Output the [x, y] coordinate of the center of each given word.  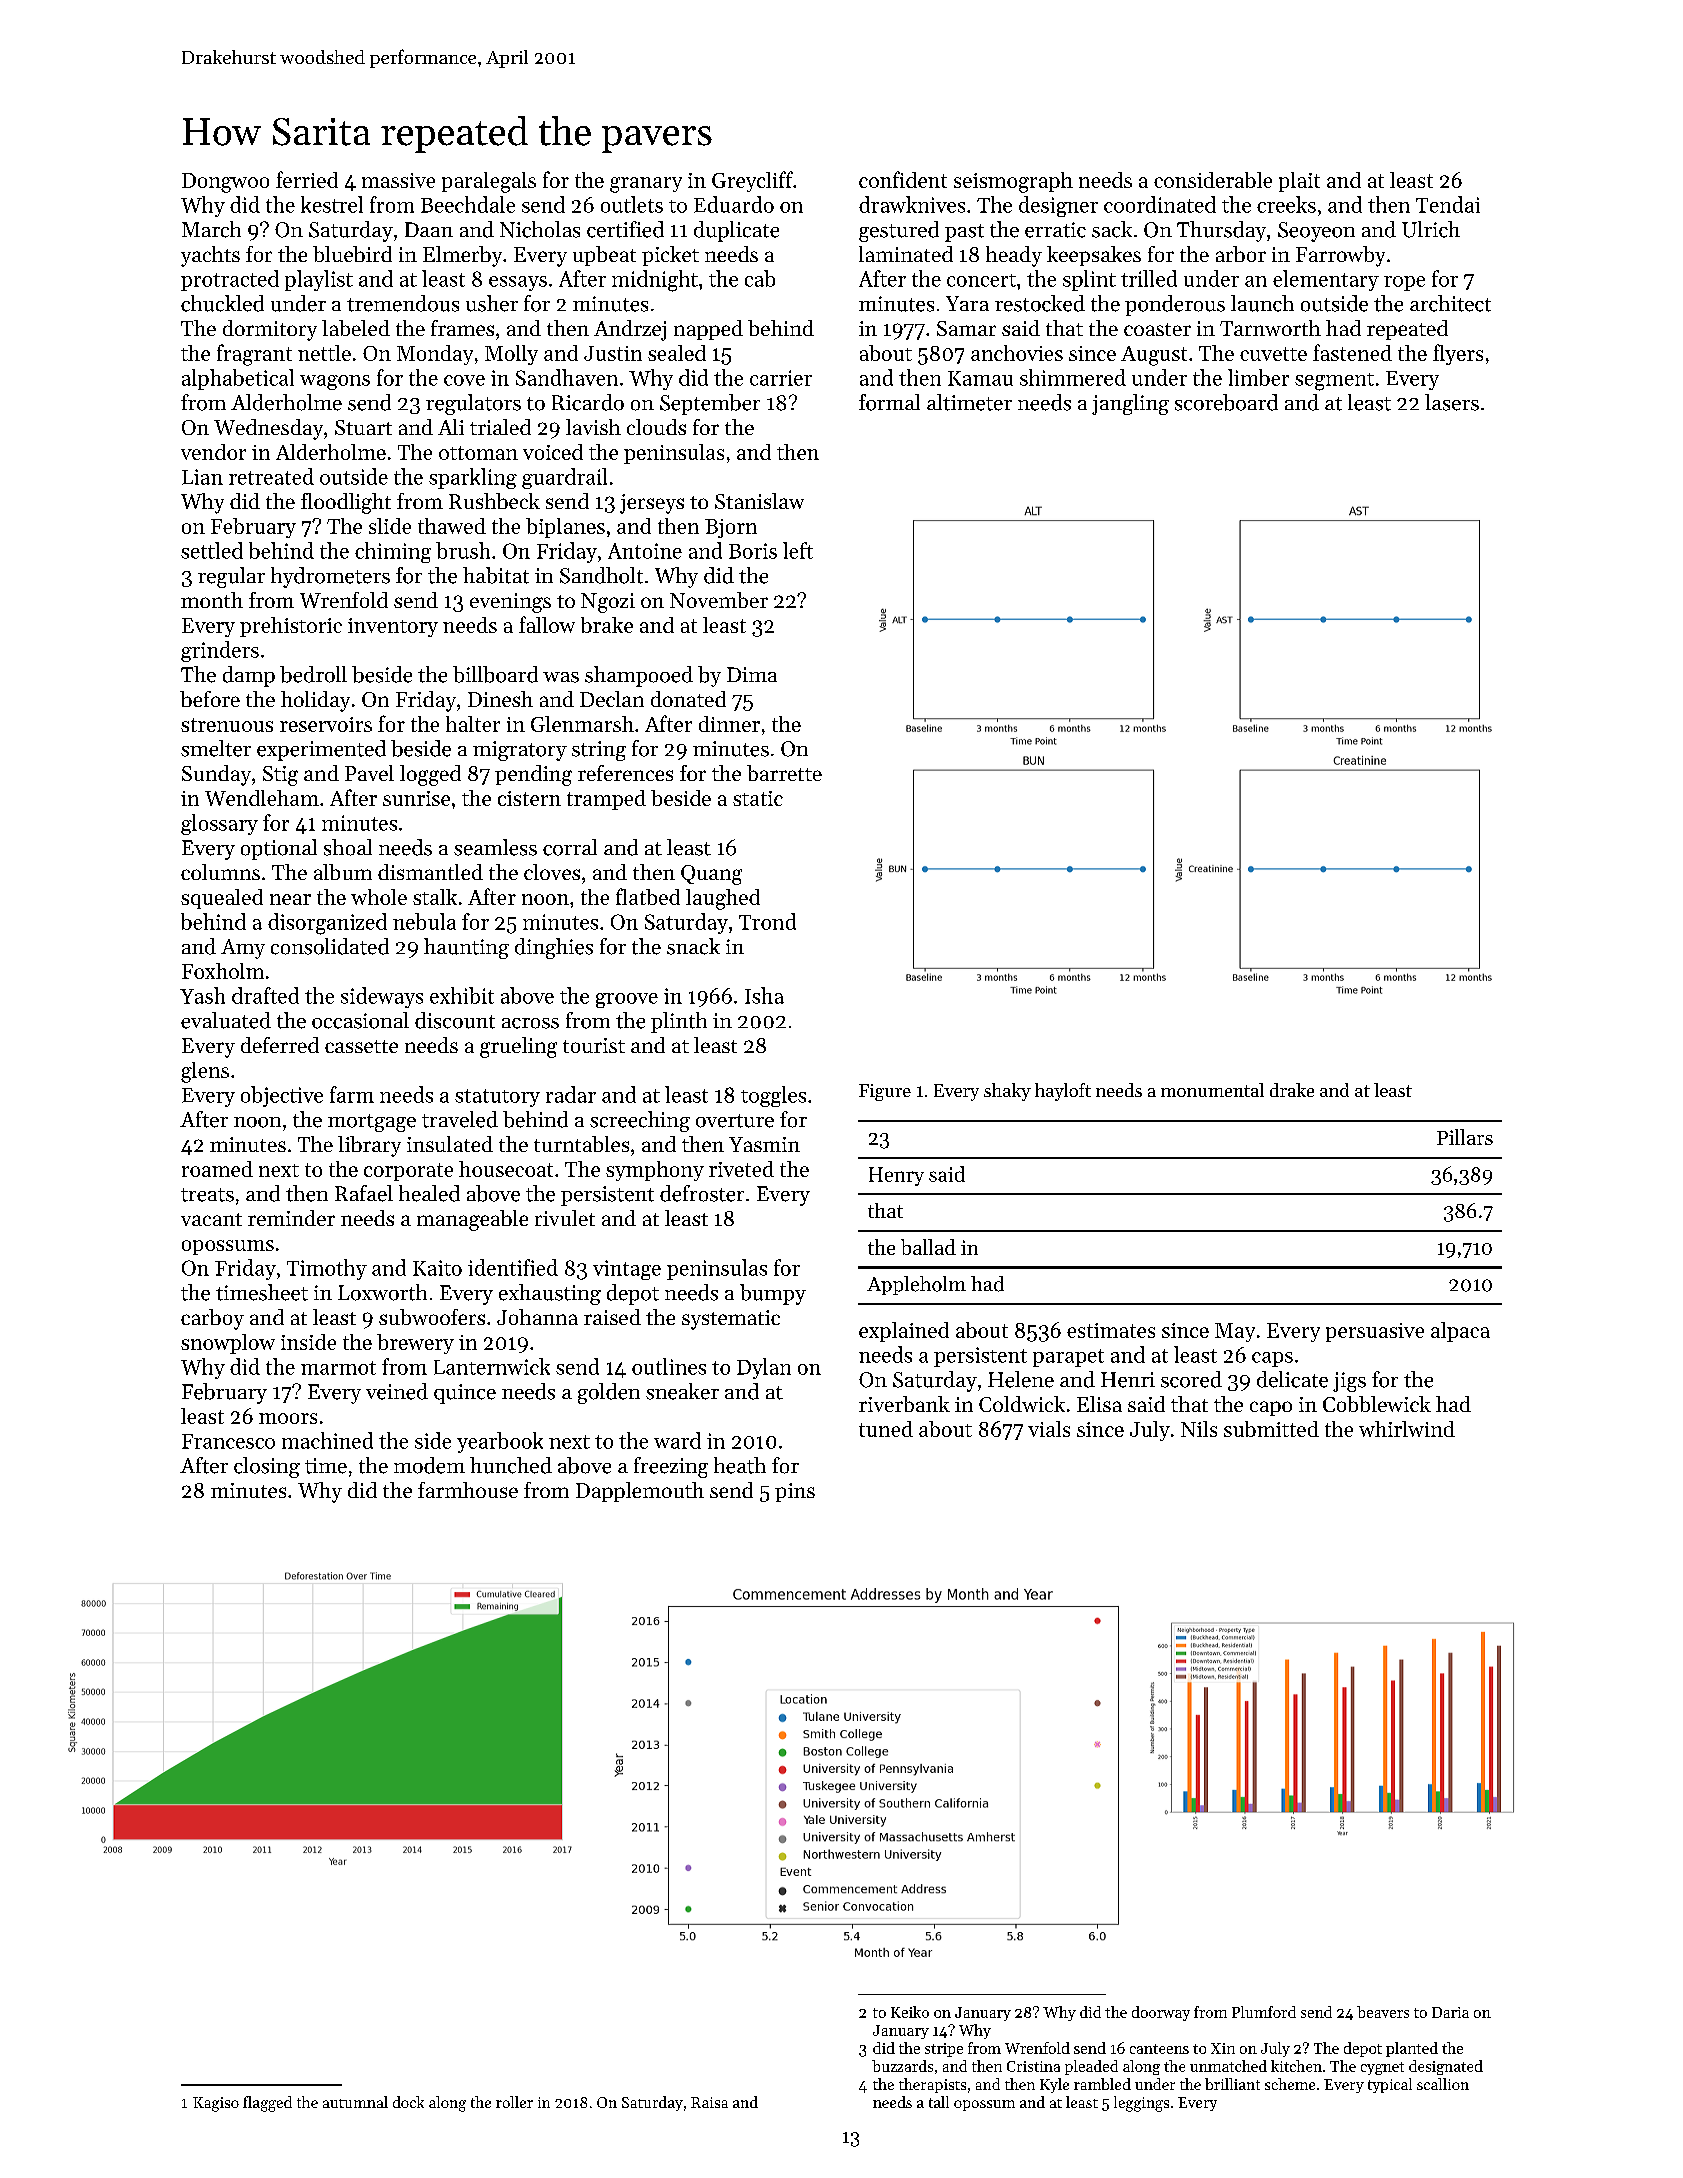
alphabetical [238, 379]
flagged [267, 2104]
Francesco [228, 1441]
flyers [1458, 354]
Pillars [1465, 1137]
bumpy [773, 1294]
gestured [899, 231]
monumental [1212, 1090]
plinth [679, 1022]
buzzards [902, 2066]
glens [205, 1072]
